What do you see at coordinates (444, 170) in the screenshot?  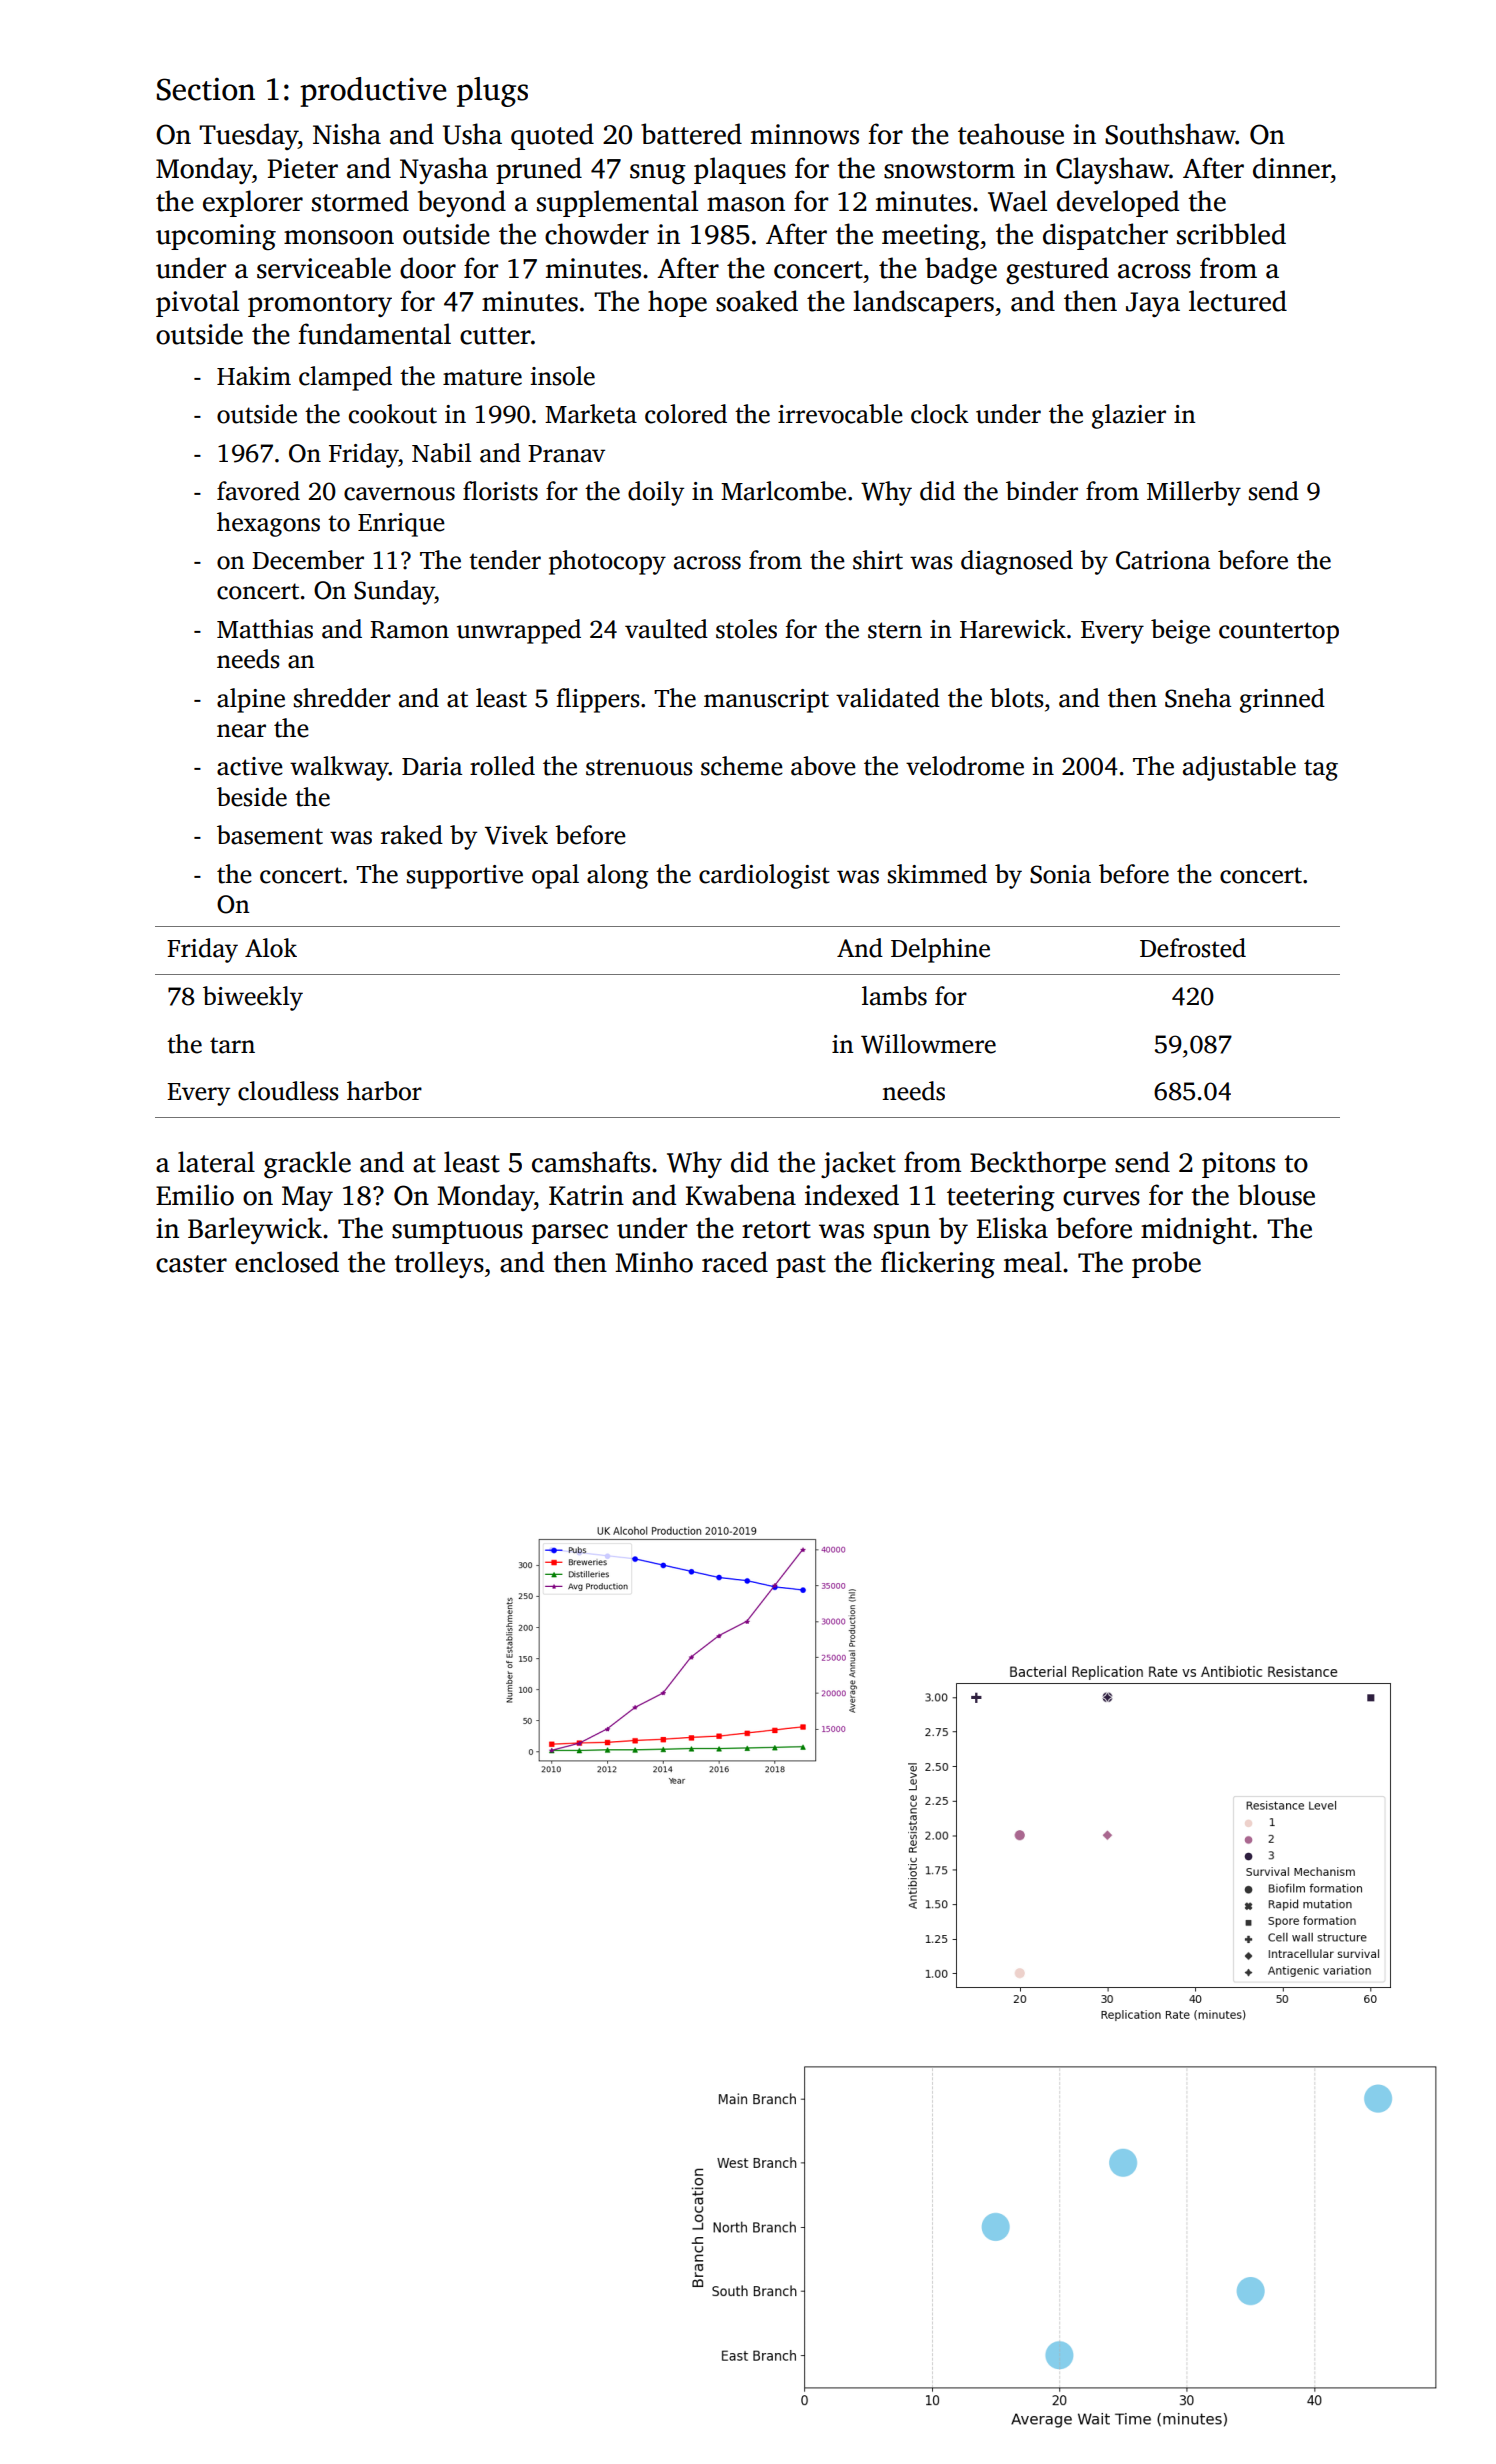 I see `Nyasha` at bounding box center [444, 170].
